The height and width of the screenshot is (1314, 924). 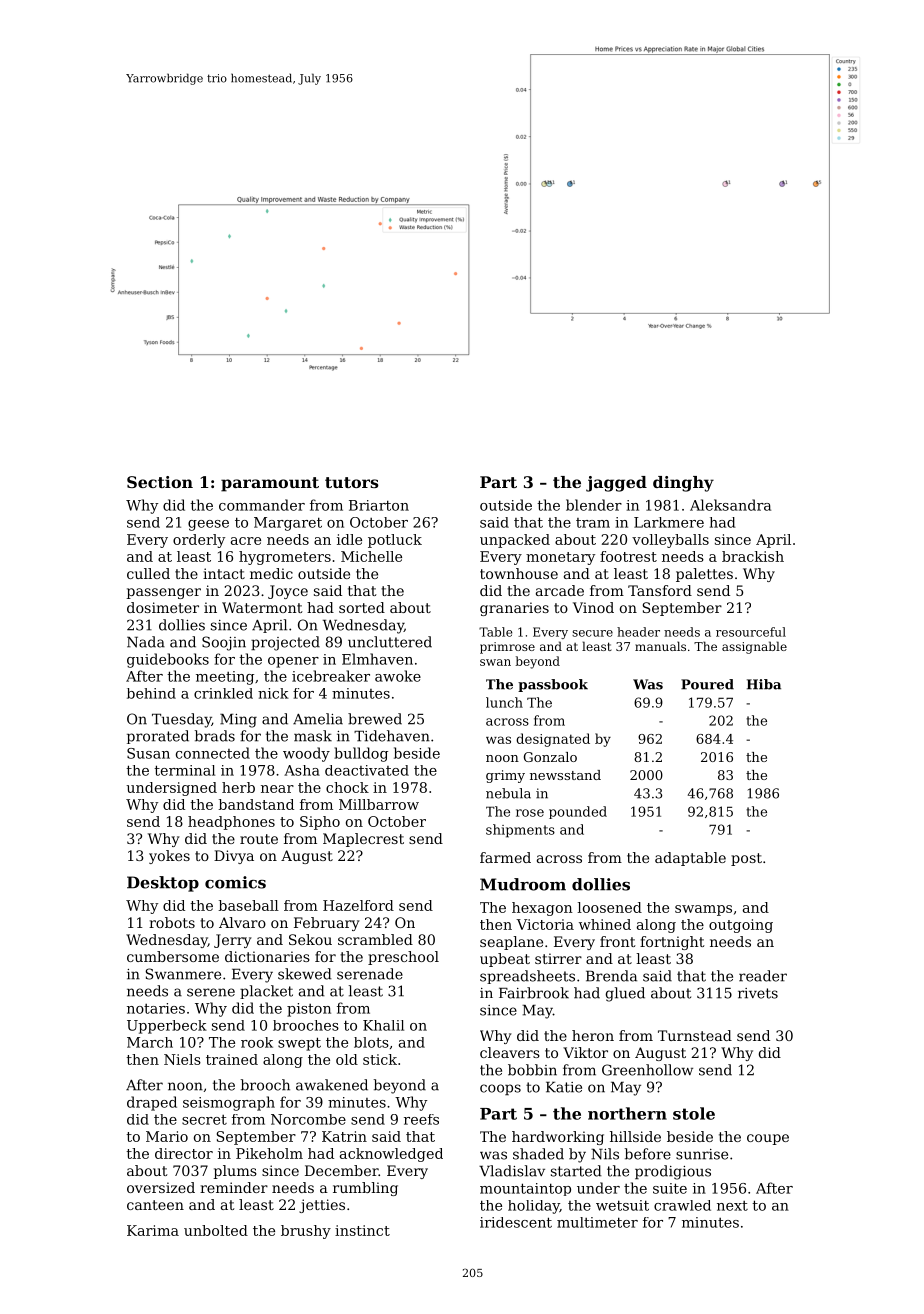 I want to click on reader, so click(x=763, y=976).
